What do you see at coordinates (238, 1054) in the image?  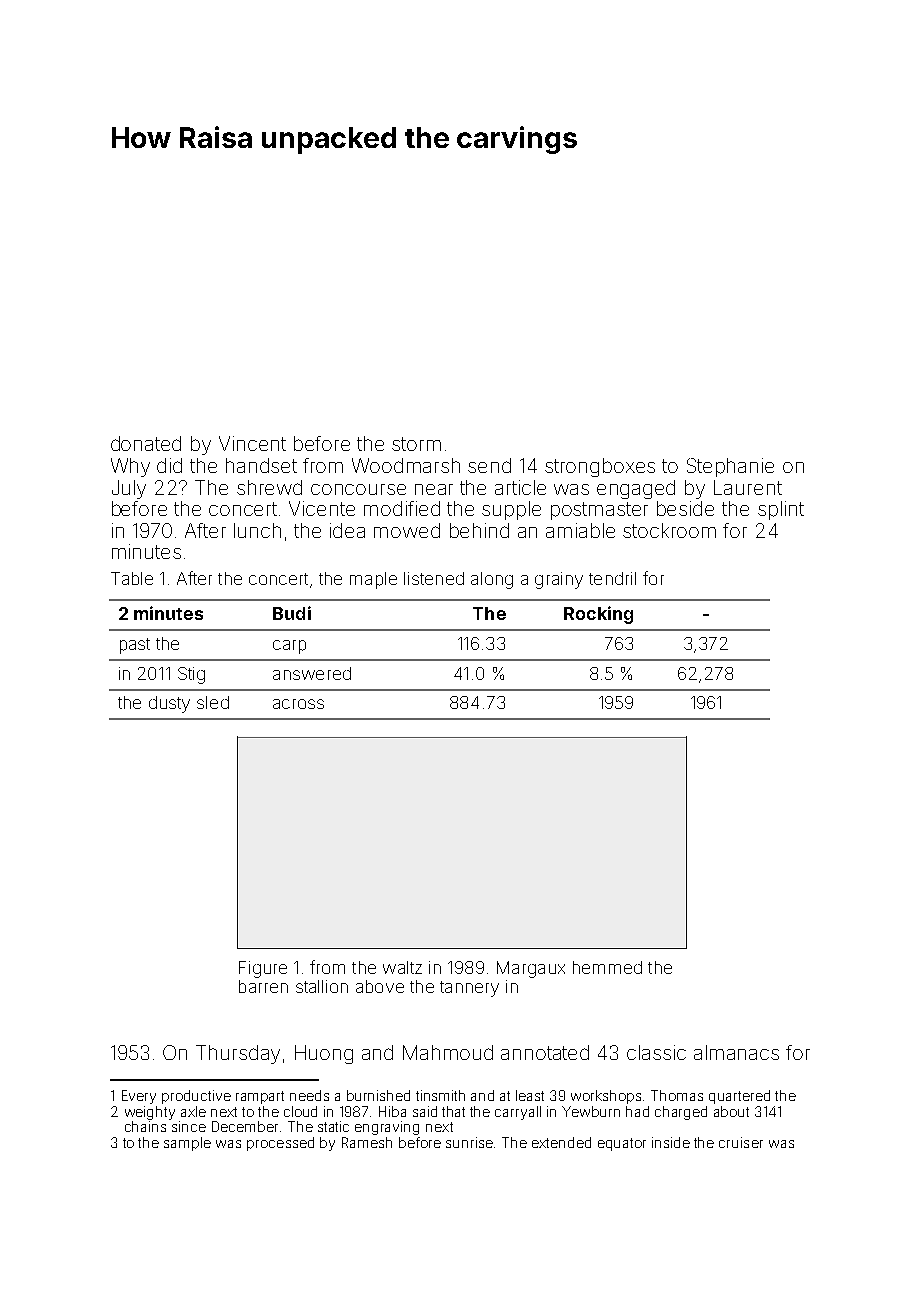 I see `Thursday` at bounding box center [238, 1054].
